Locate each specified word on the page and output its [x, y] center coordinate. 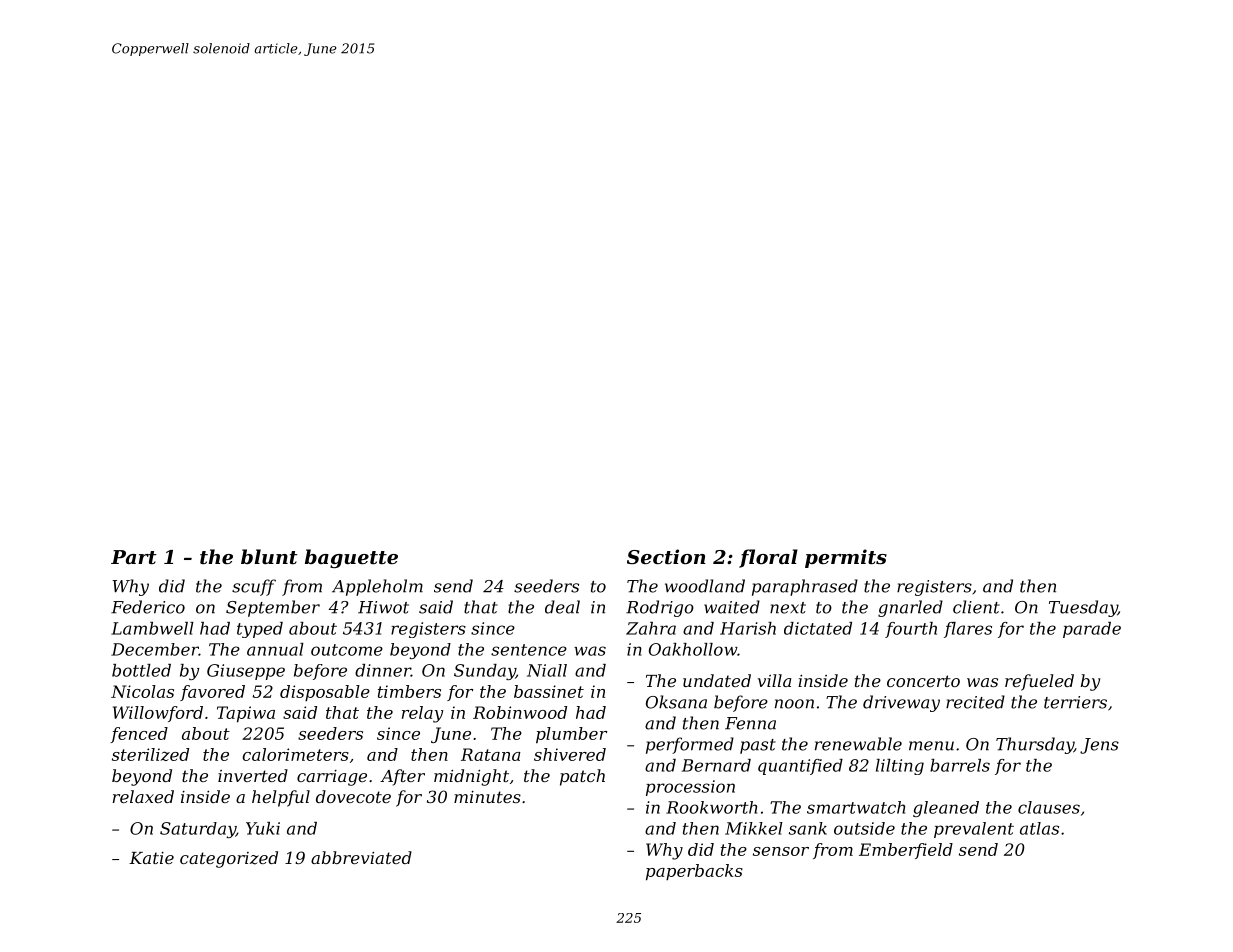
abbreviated [361, 857]
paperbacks [694, 872]
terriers [1075, 702]
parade [1092, 630]
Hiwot [383, 607]
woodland [705, 586]
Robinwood [520, 712]
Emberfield [906, 851]
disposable [325, 693]
